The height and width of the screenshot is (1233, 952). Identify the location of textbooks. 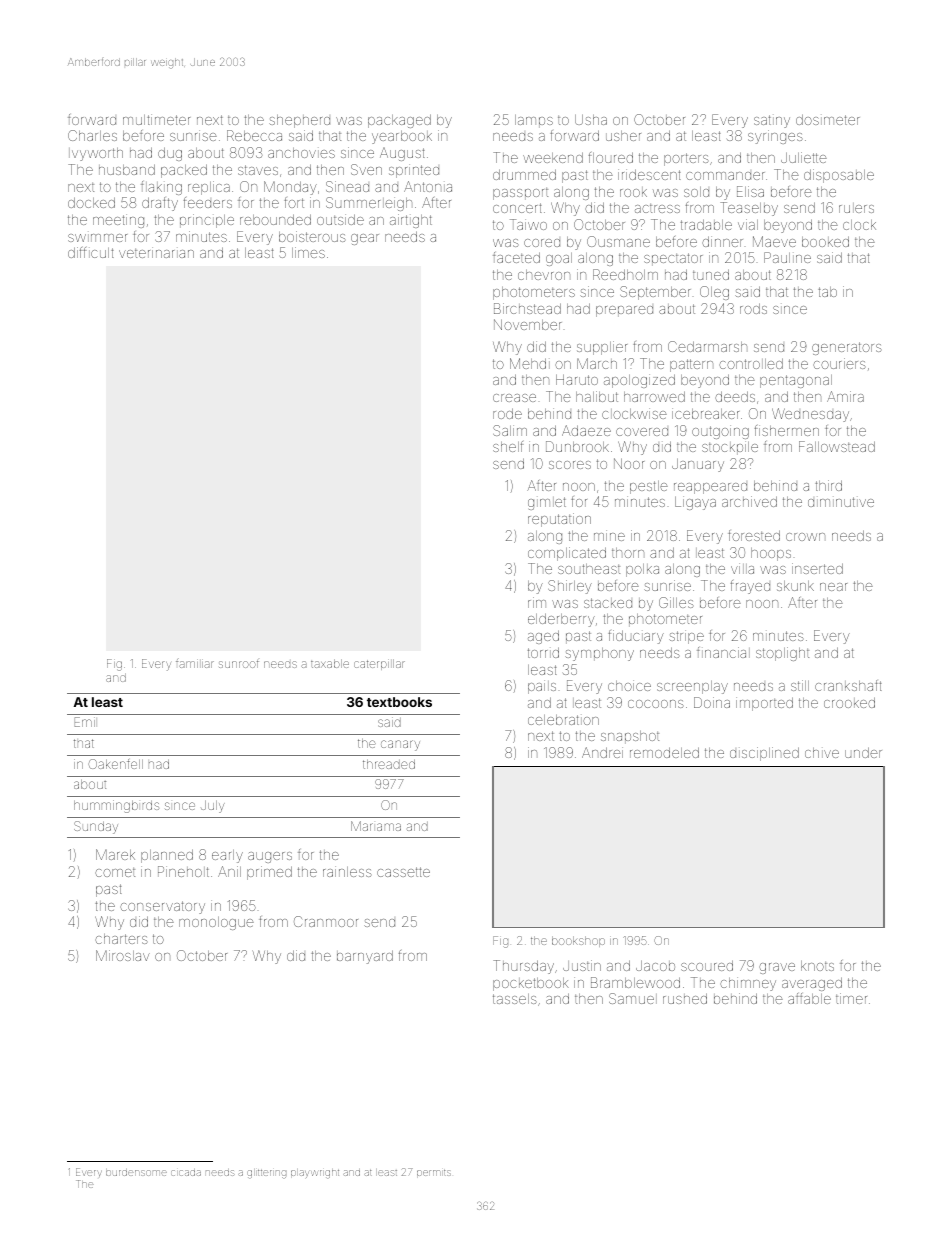
(399, 702).
